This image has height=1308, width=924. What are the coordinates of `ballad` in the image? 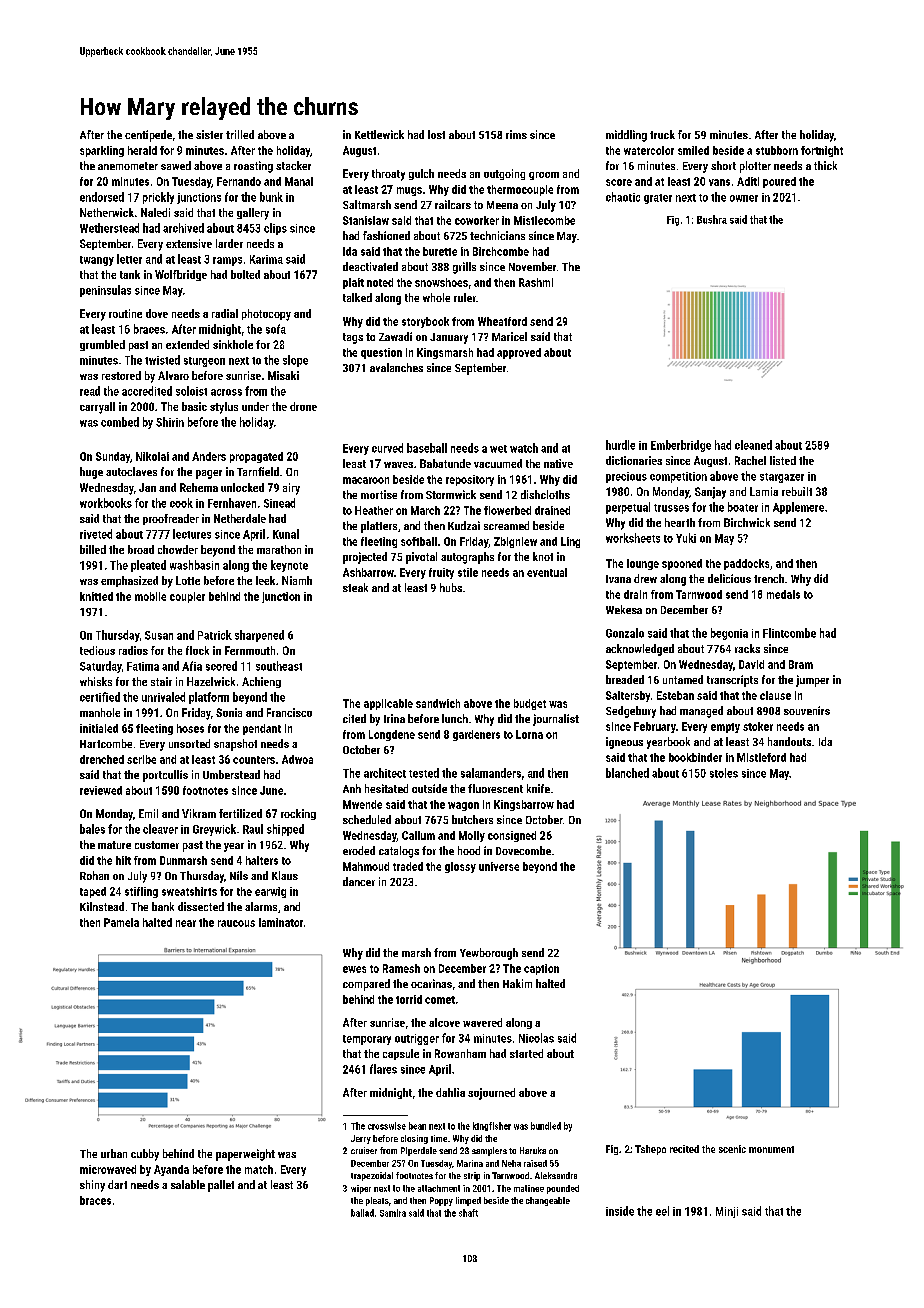 It's located at (362, 1213).
